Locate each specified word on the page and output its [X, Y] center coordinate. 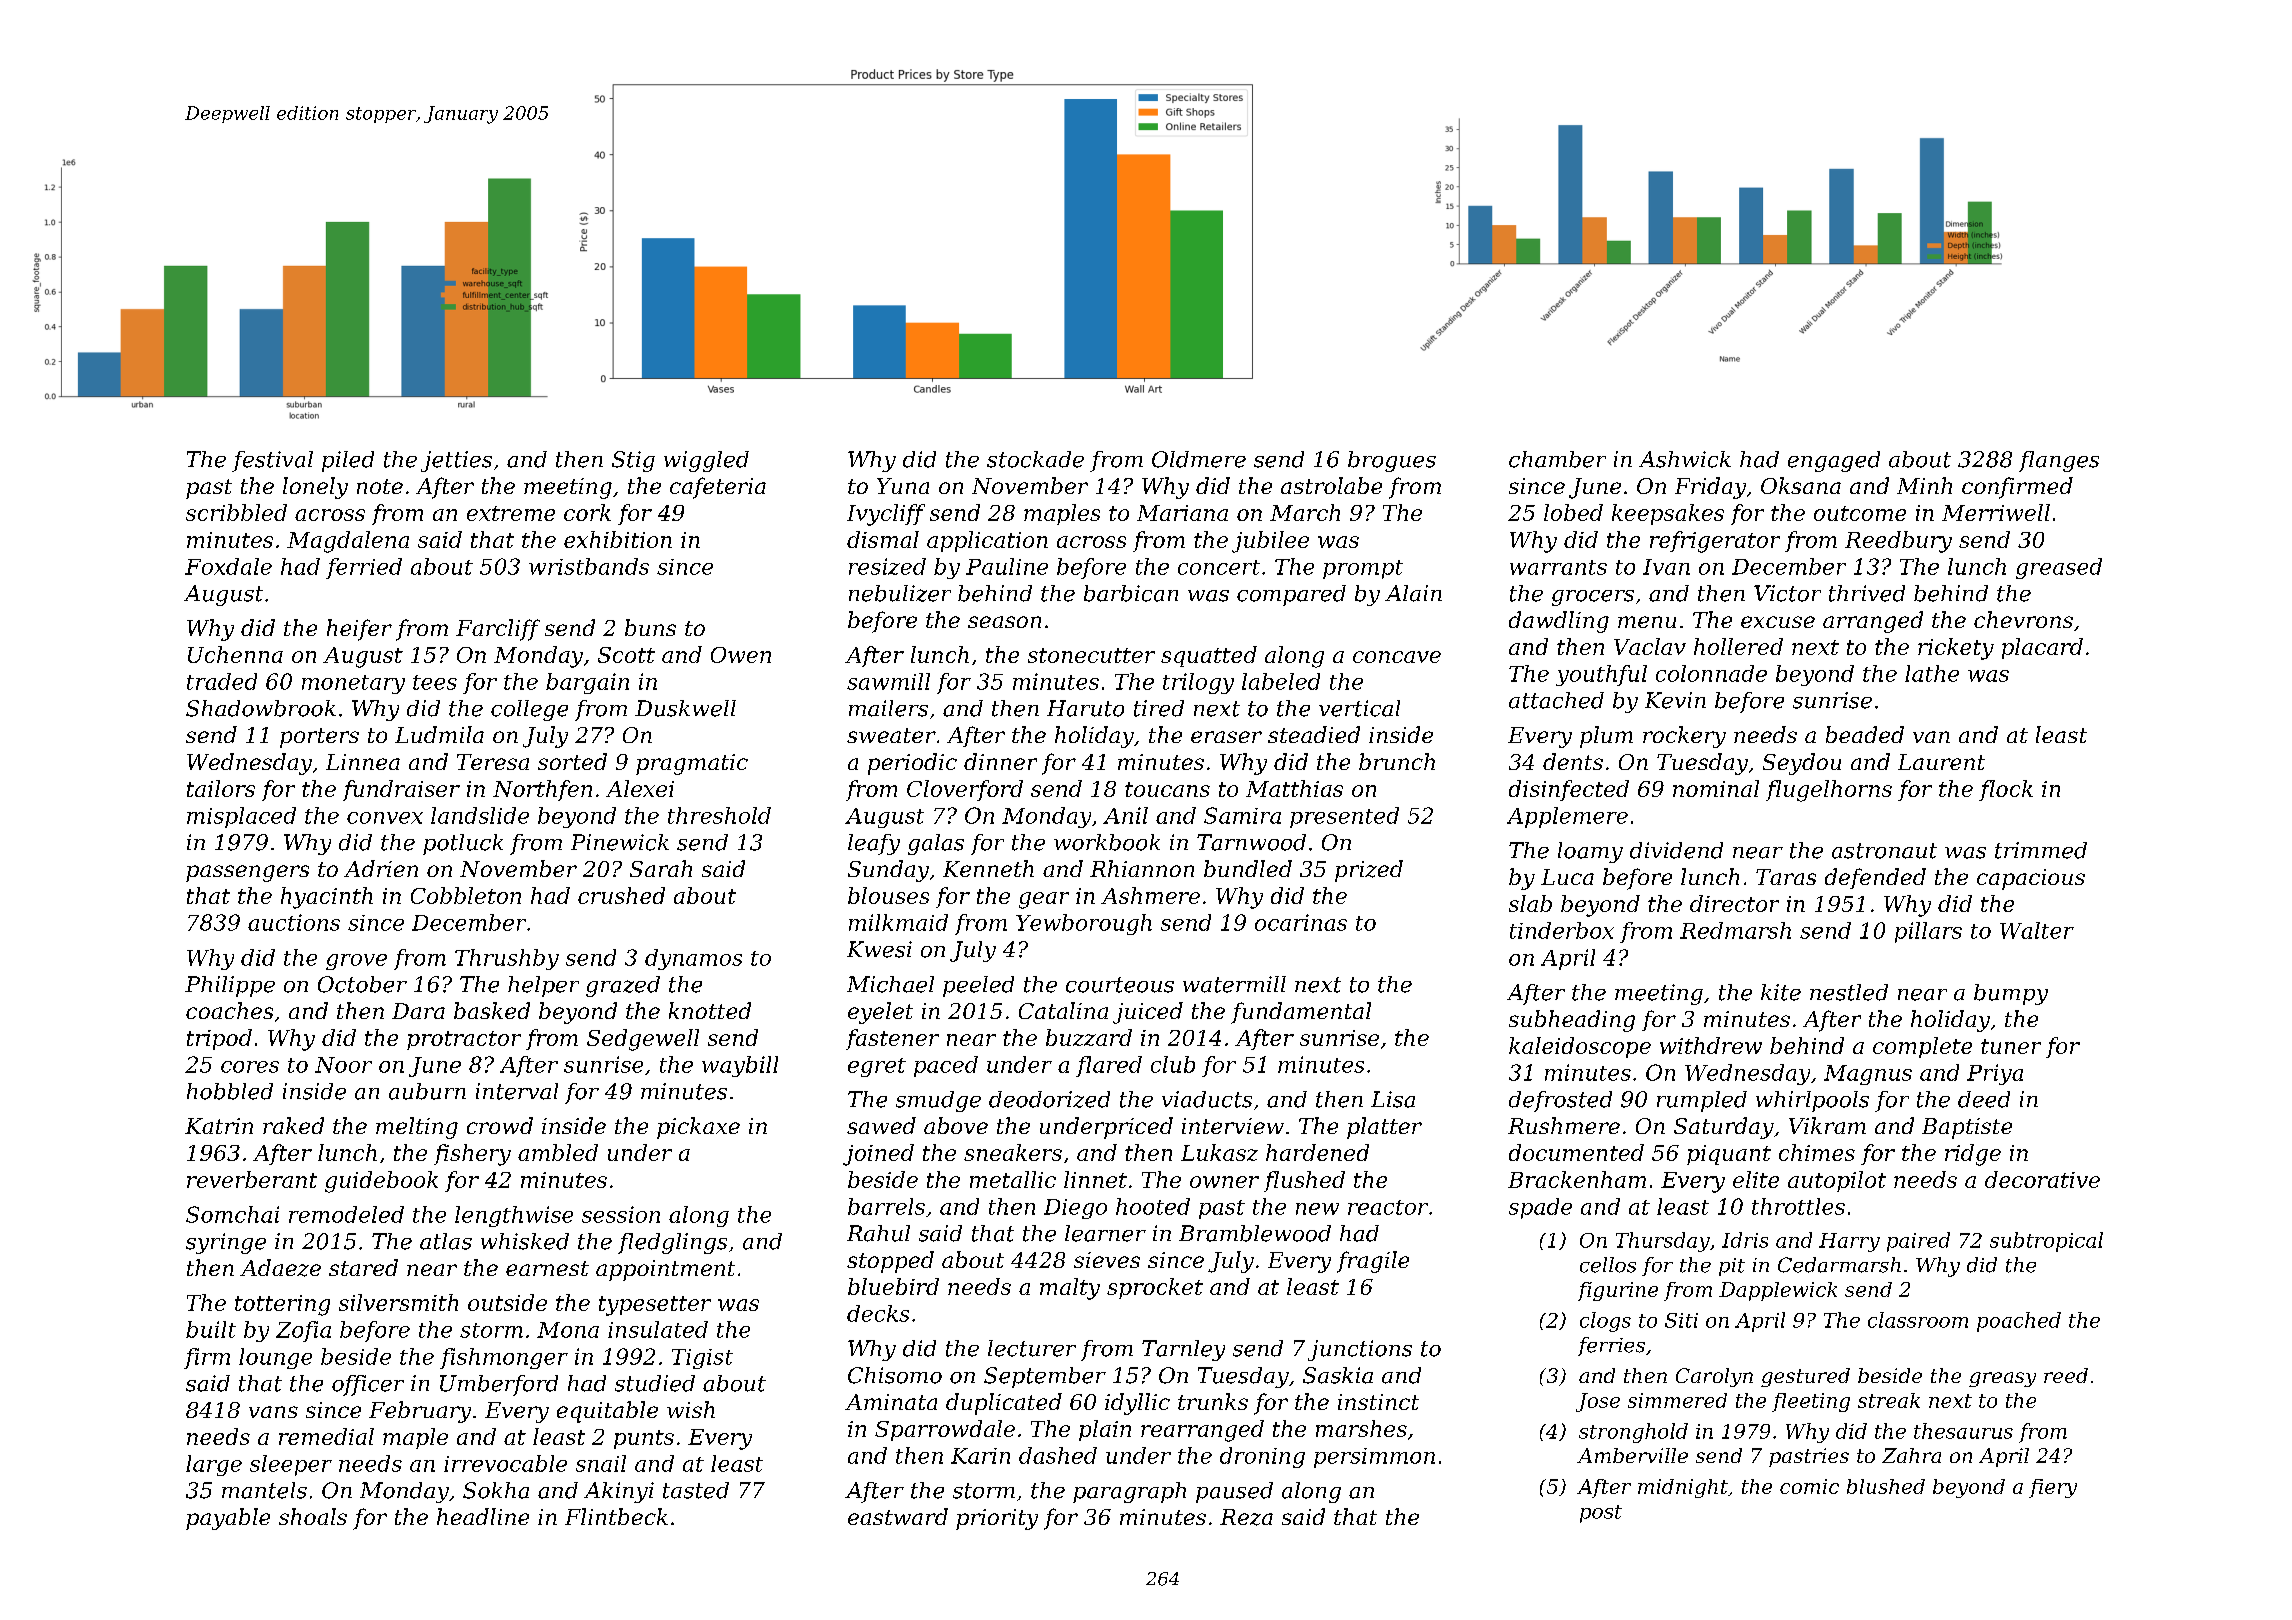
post [1601, 1514]
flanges [2059, 461]
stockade [1035, 459]
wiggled [706, 461]
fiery [2053, 1488]
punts [644, 1439]
